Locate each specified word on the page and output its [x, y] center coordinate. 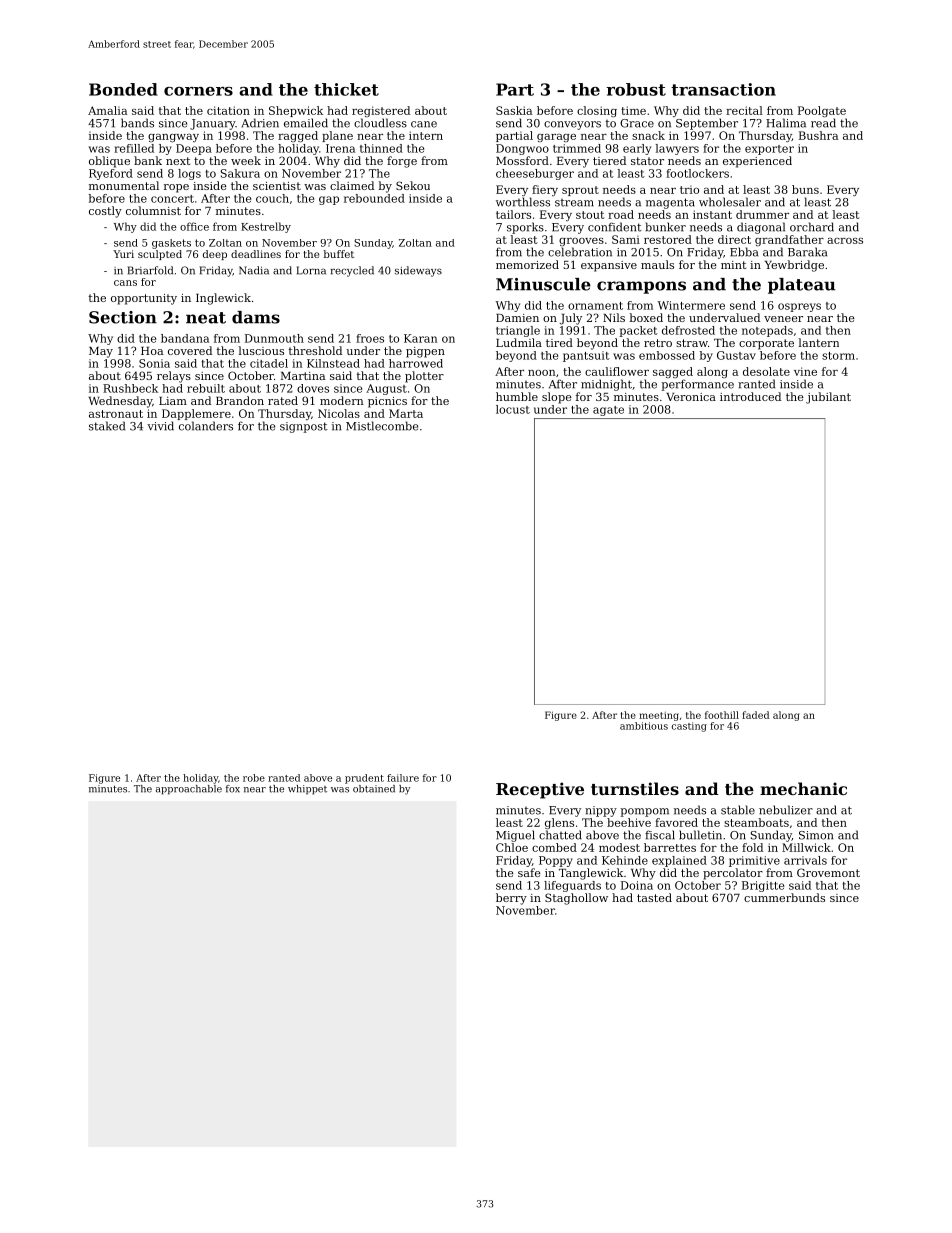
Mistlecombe [382, 426]
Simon [816, 835]
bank [148, 160]
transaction [723, 89]
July [571, 319]
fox [233, 789]
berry [511, 899]
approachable [189, 790]
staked [107, 426]
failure [403, 778]
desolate [766, 371]
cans [125, 283]
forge [402, 162]
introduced [750, 396]
